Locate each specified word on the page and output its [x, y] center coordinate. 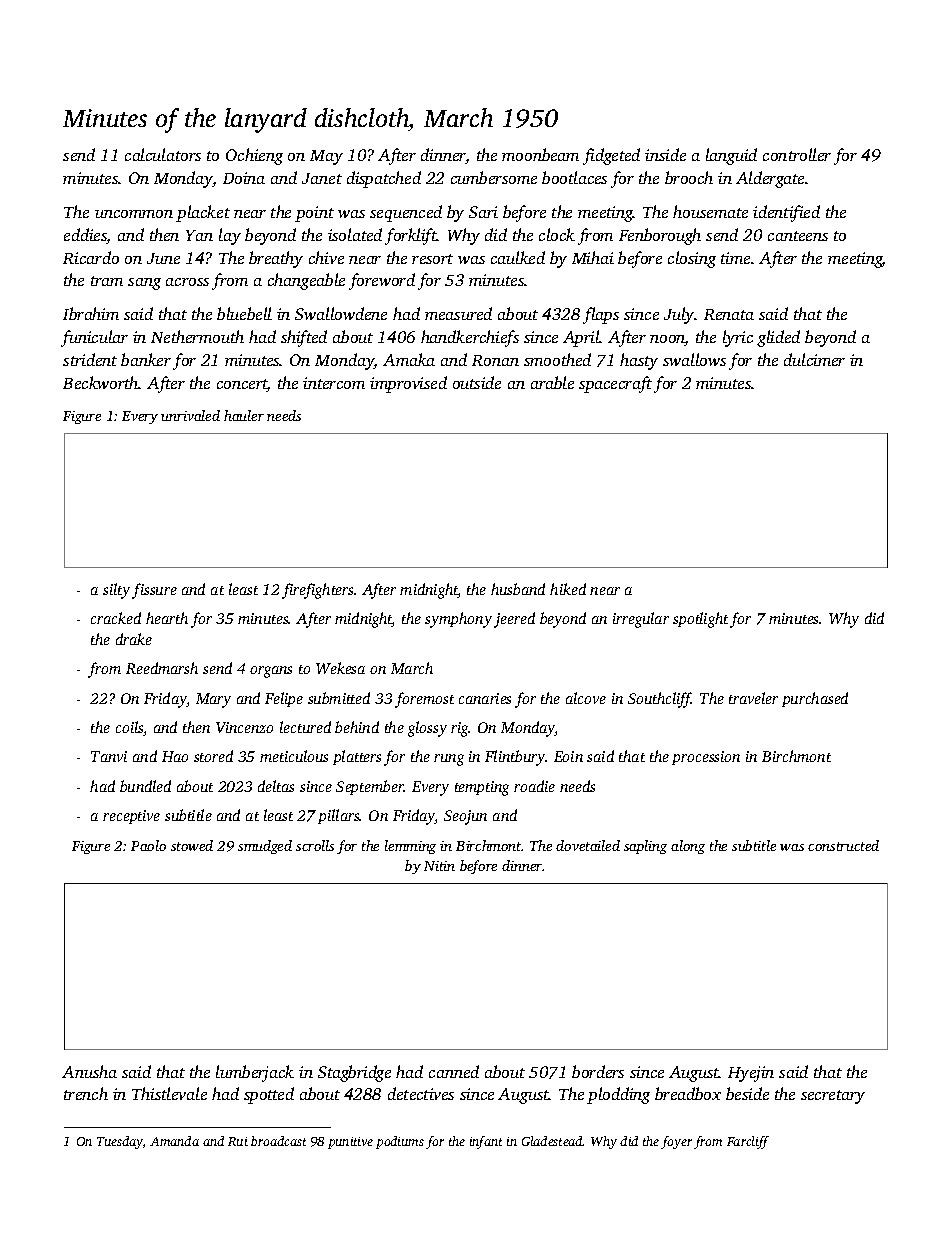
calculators [163, 154]
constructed [843, 845]
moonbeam [540, 154]
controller [797, 154]
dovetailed [588, 845]
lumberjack [255, 1073]
